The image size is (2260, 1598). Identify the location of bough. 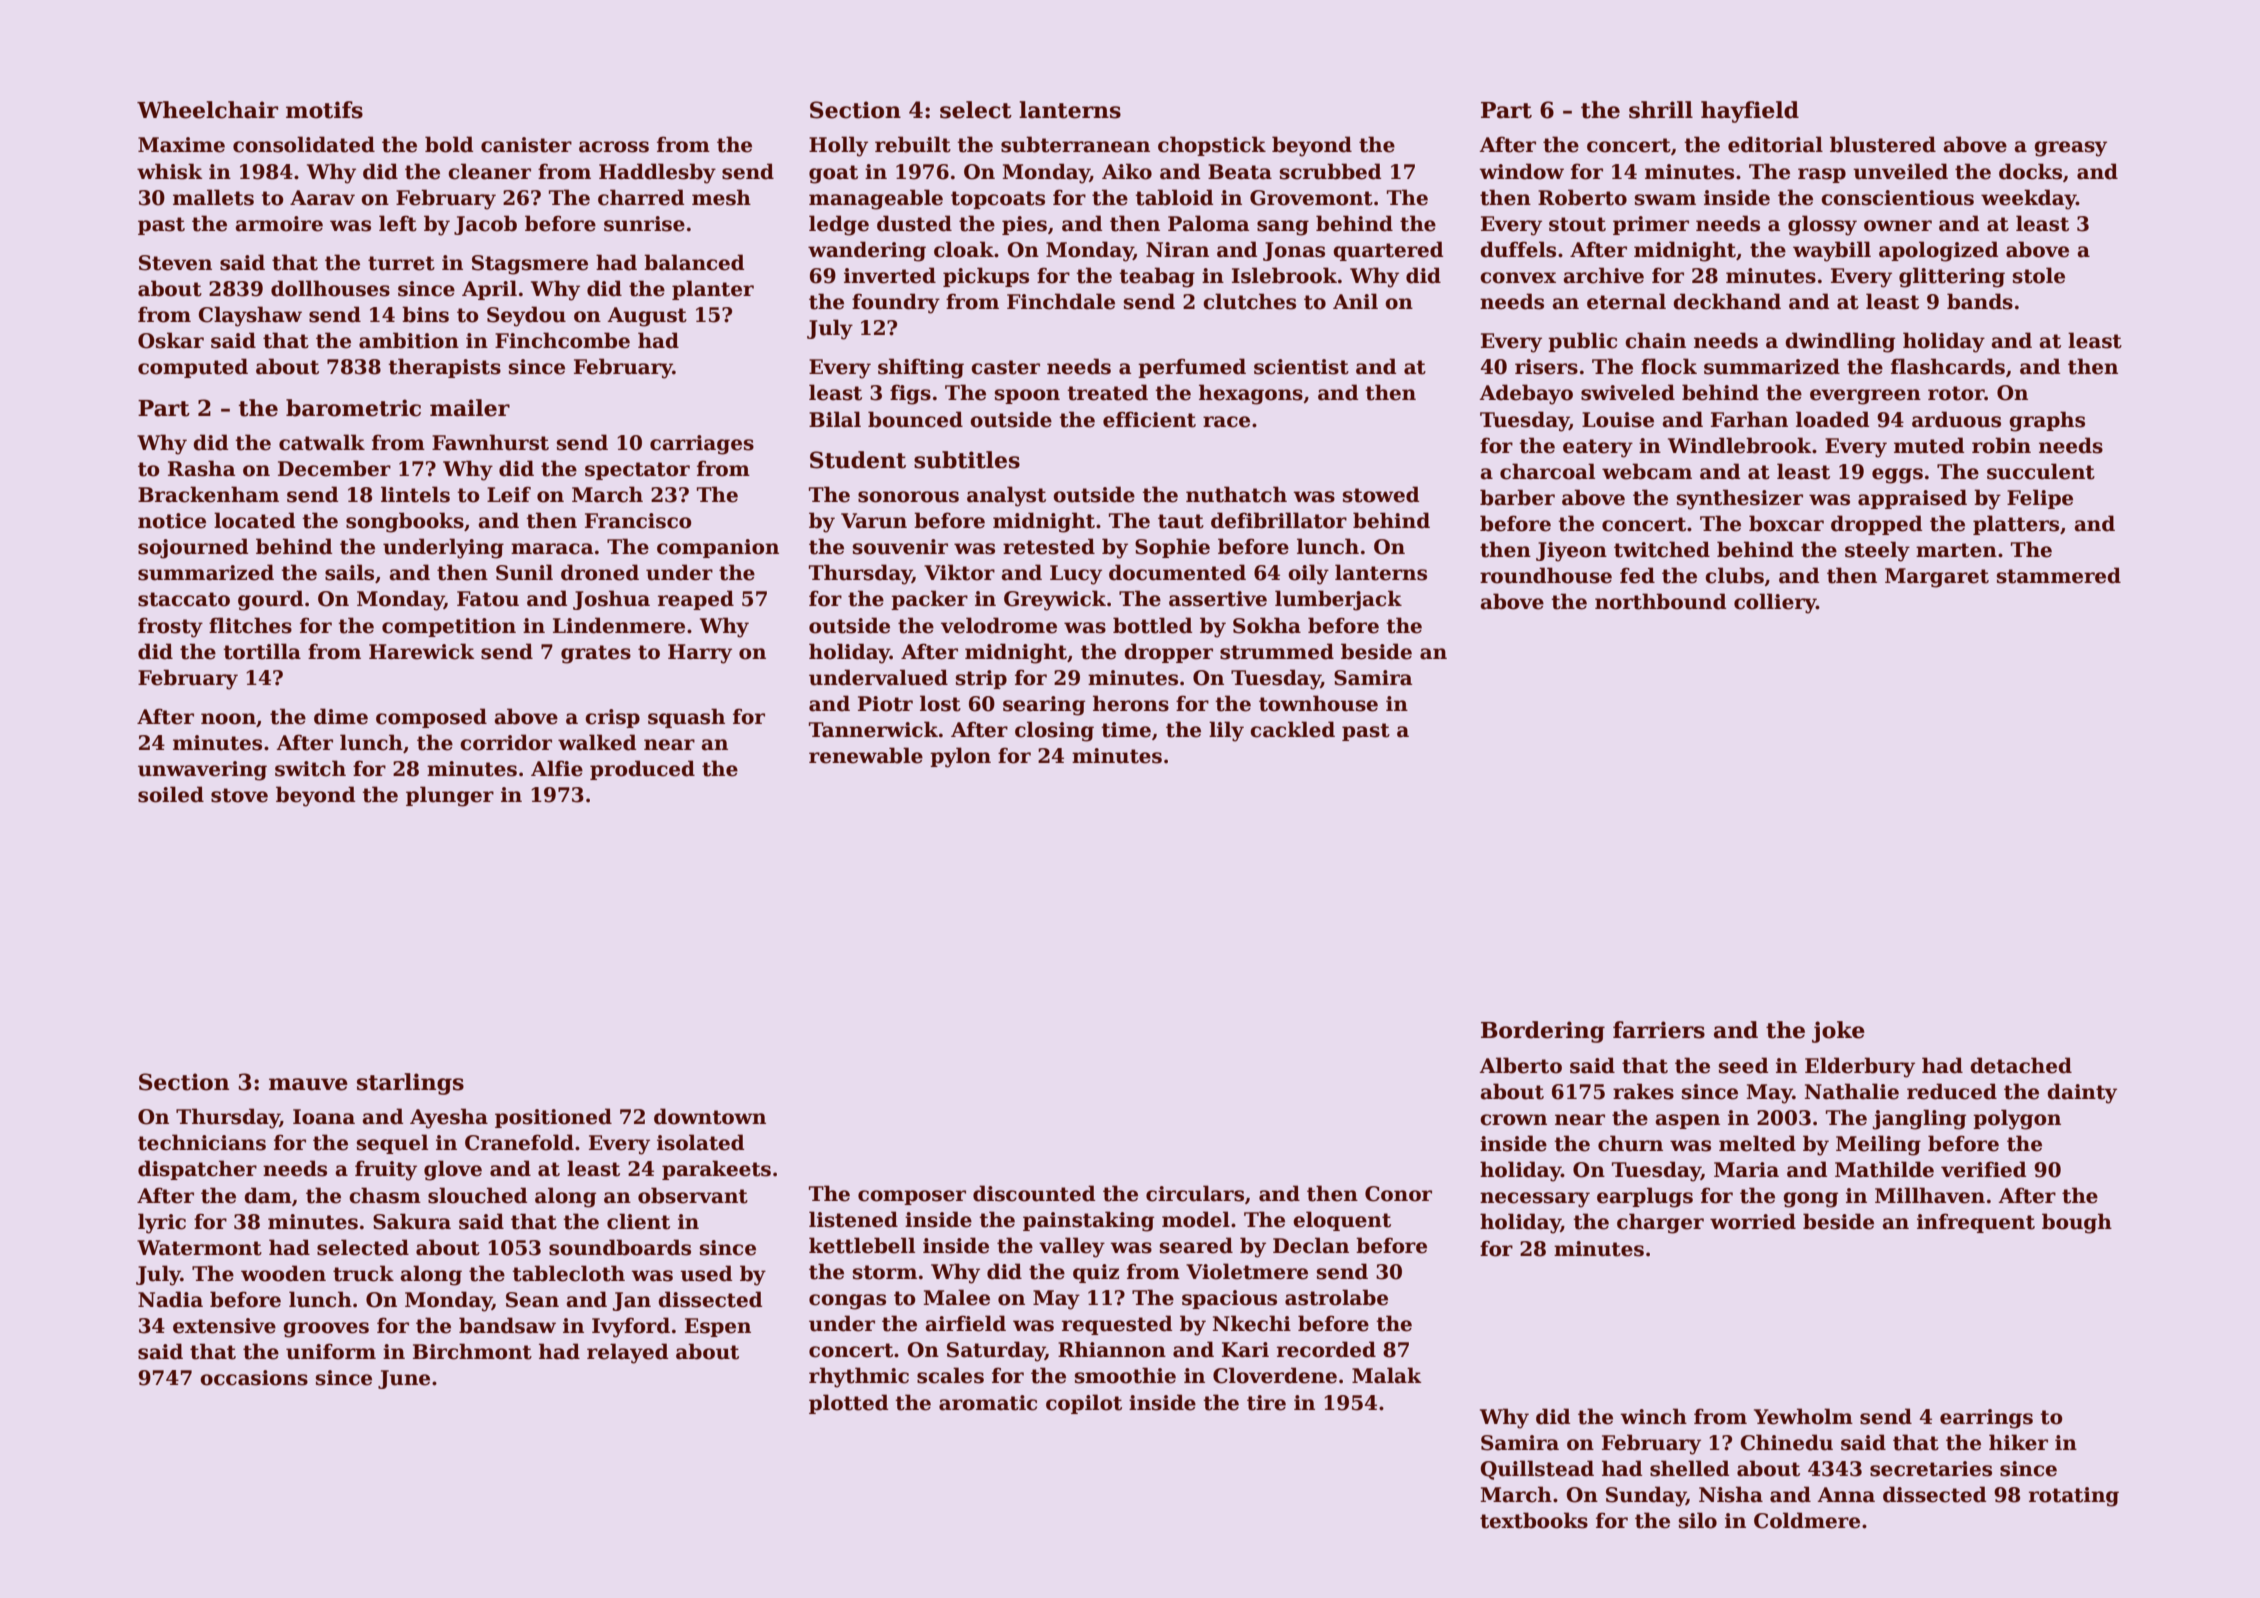
(2077, 1223).
